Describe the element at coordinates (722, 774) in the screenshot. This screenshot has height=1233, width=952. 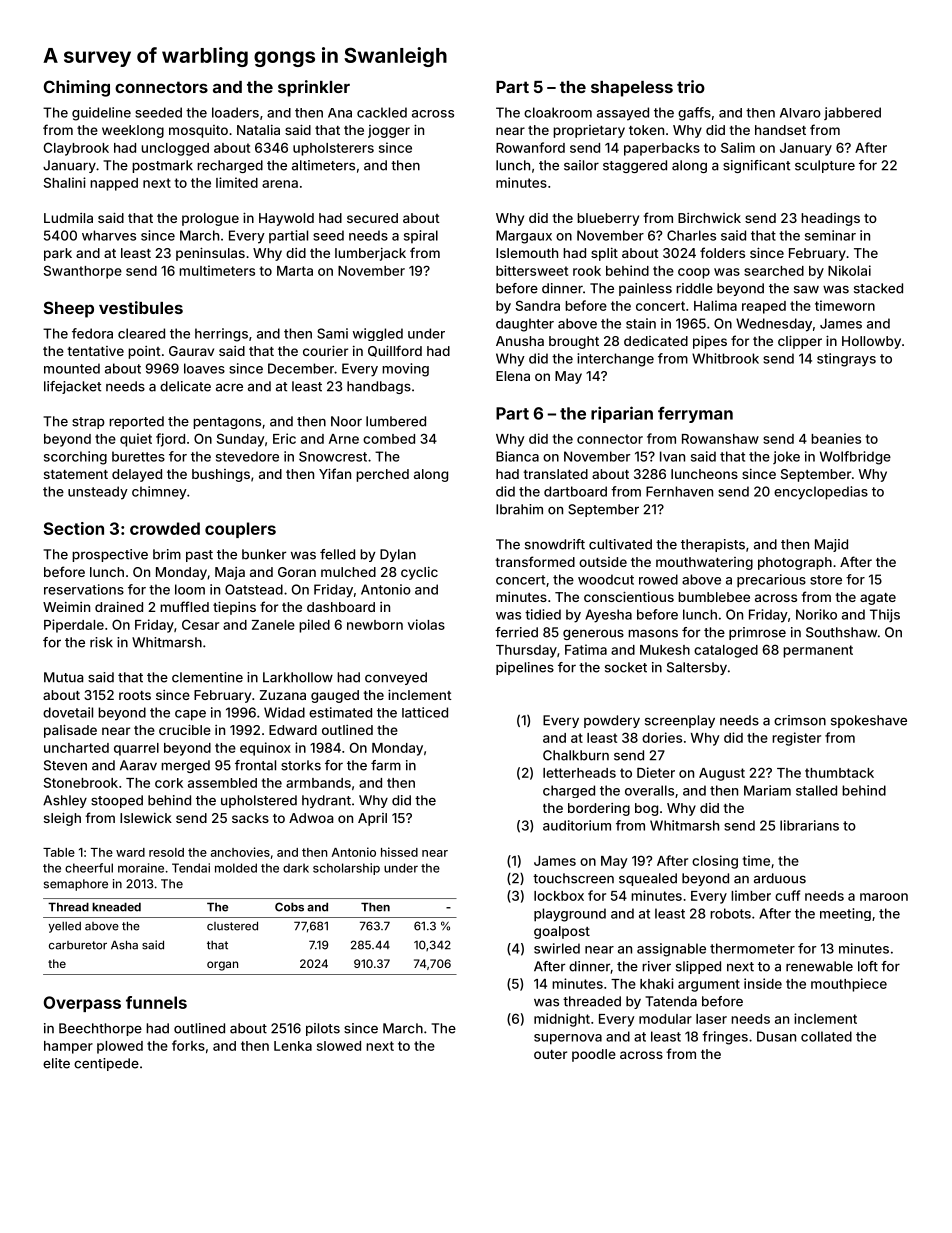
I see `August` at that location.
